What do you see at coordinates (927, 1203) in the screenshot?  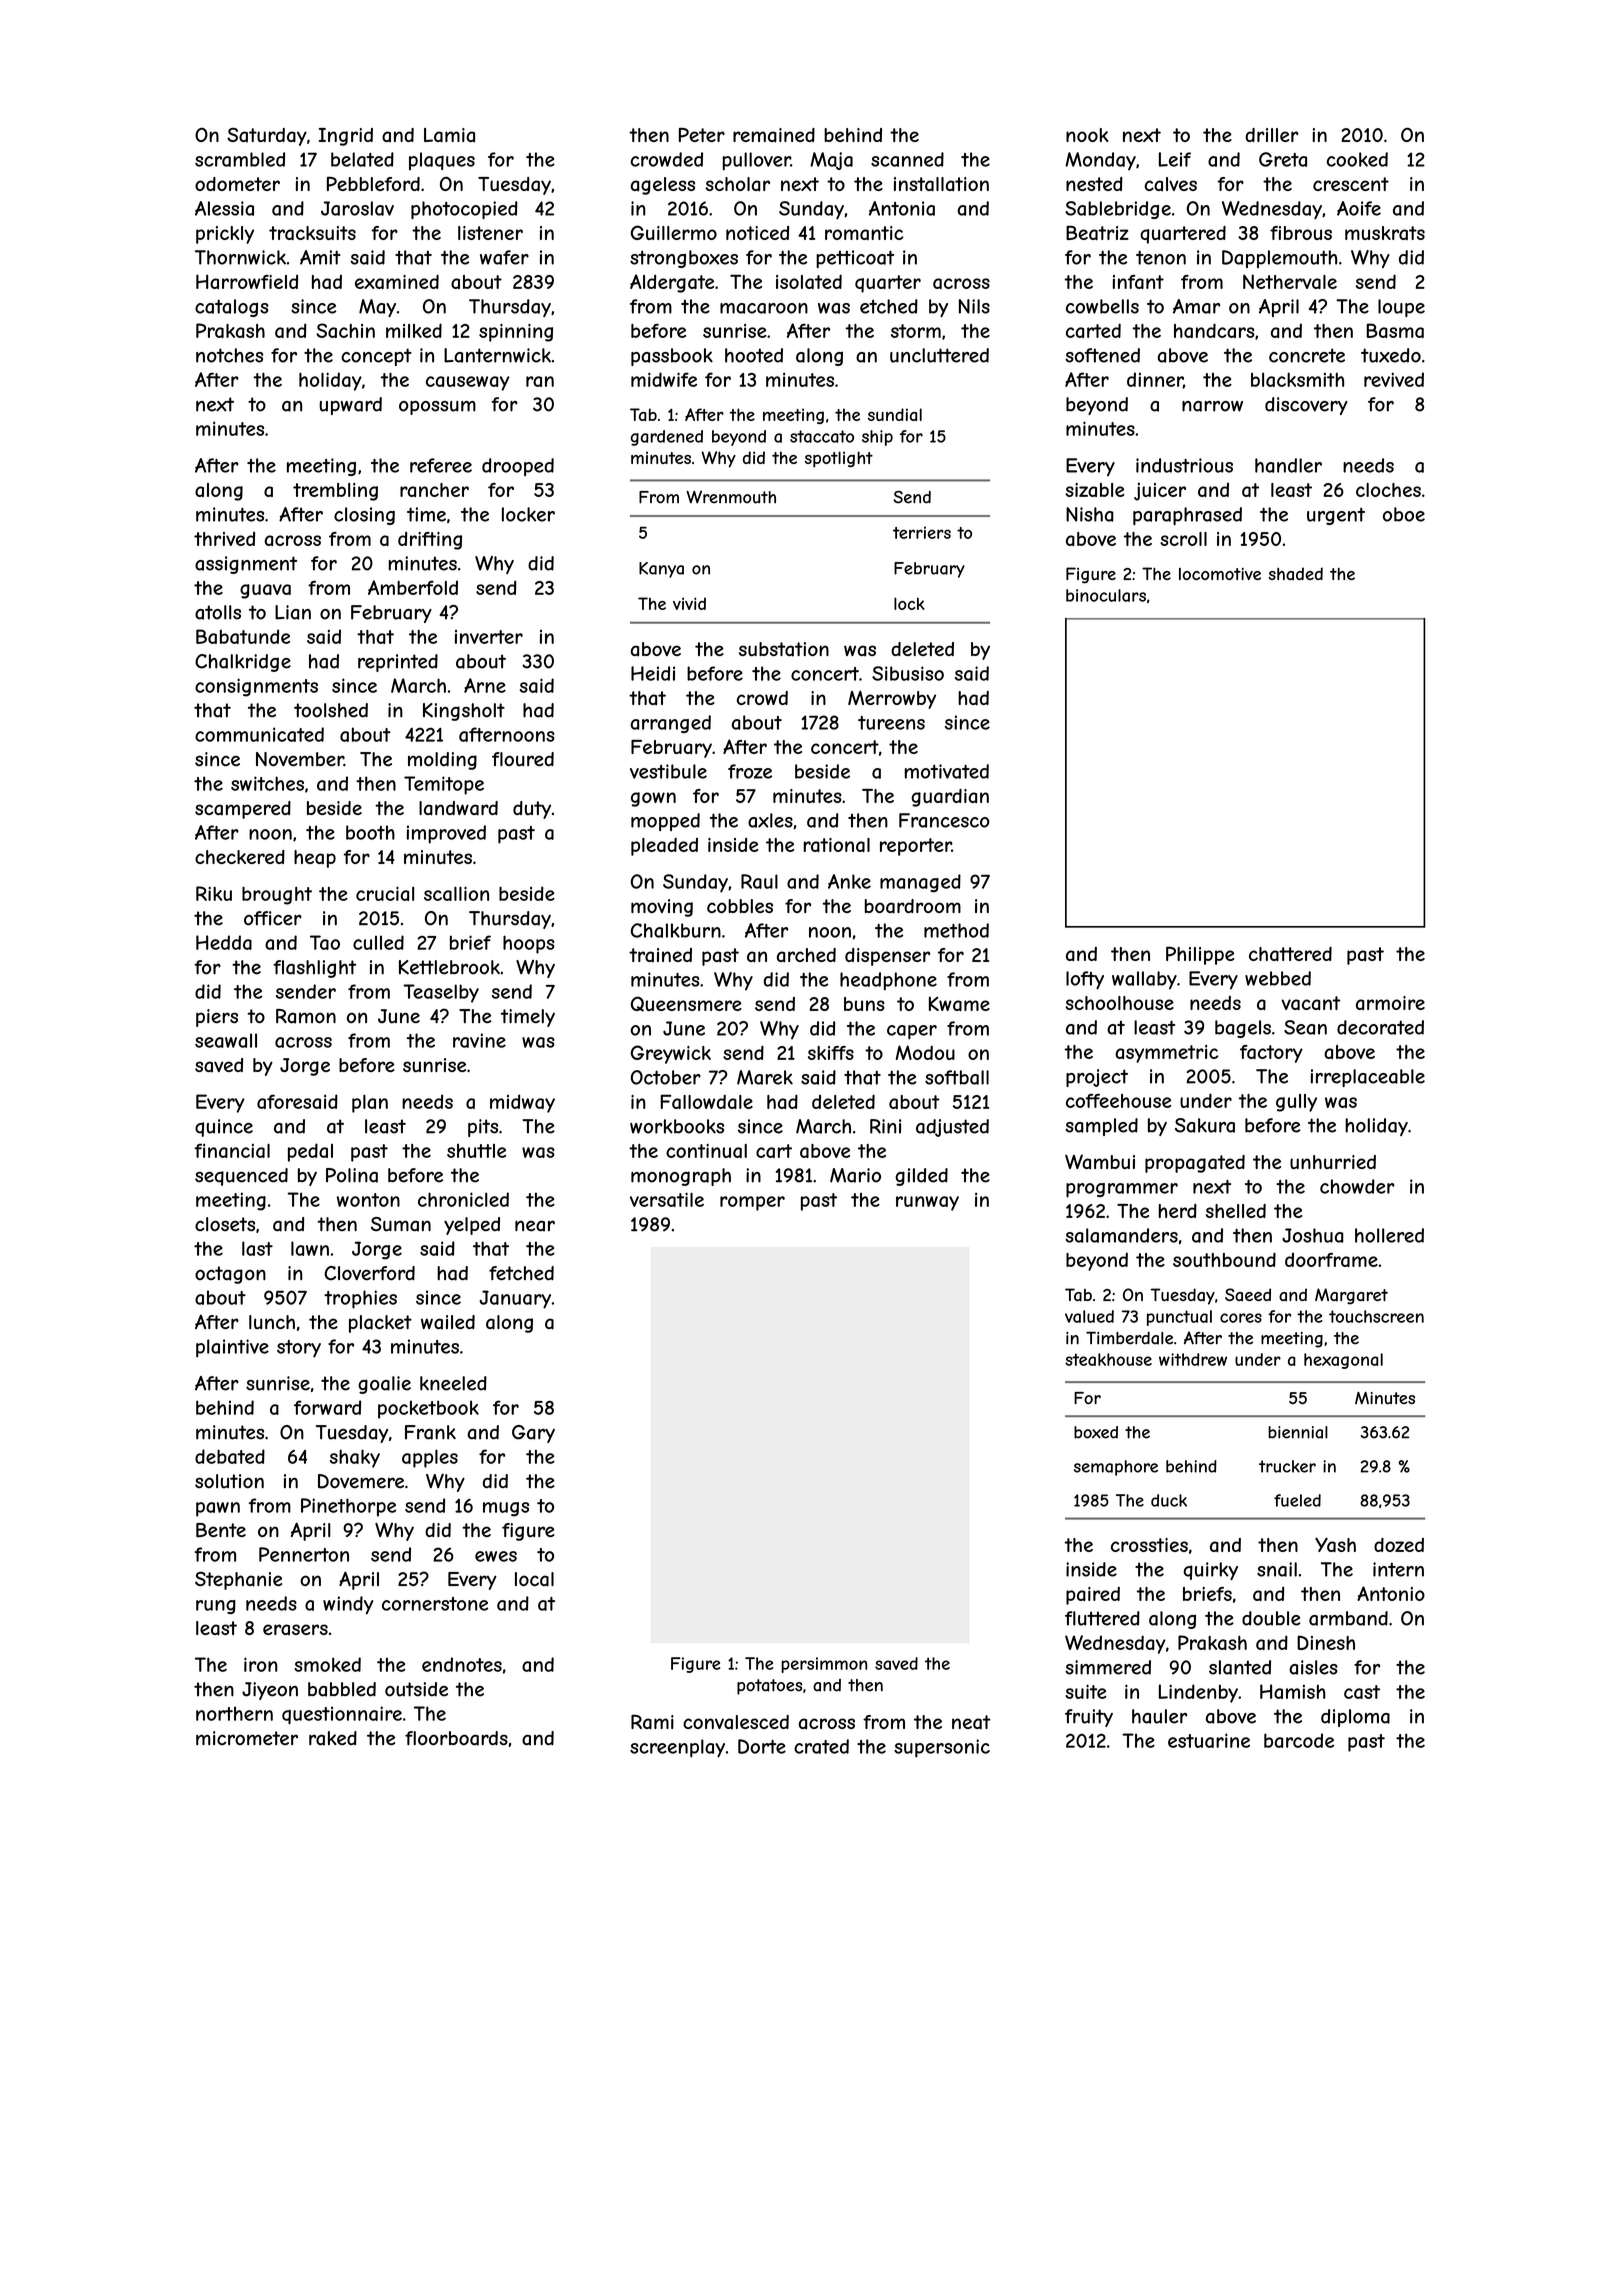 I see `runway` at bounding box center [927, 1203].
